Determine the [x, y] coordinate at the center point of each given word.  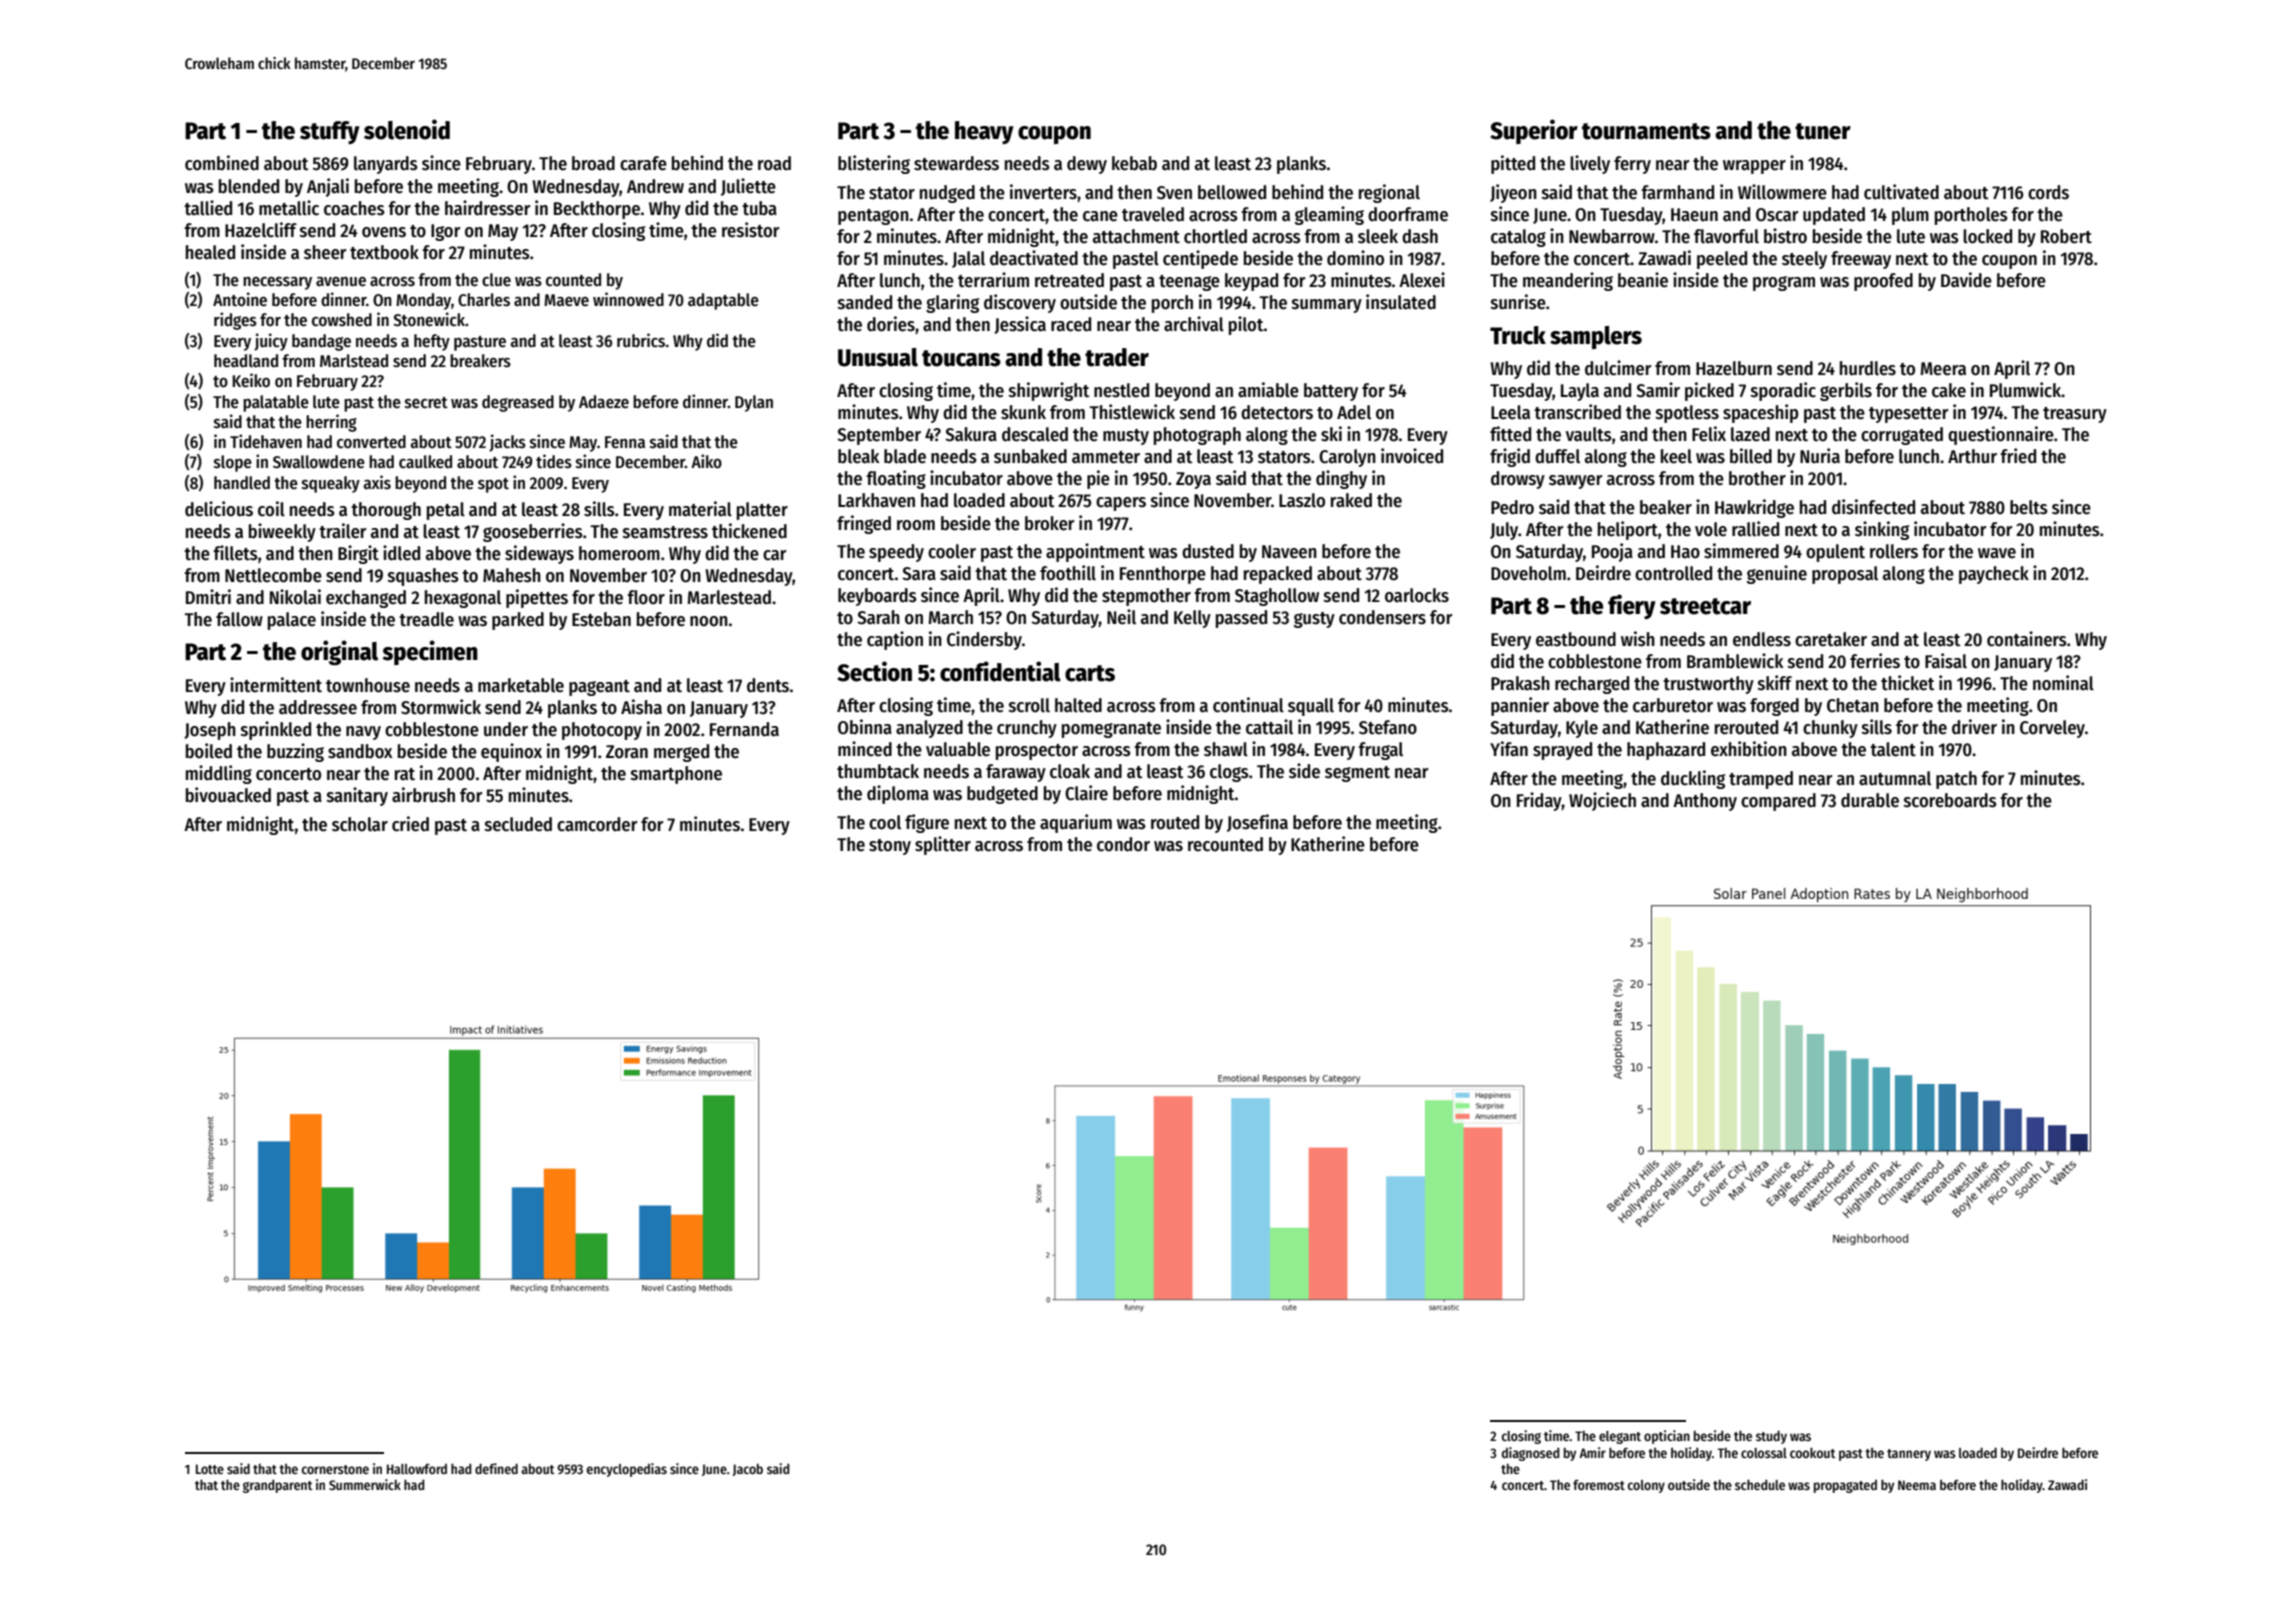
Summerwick [365, 1484]
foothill [1068, 573]
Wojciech [1602, 801]
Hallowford [417, 1469]
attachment [1136, 236]
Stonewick [429, 319]
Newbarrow [1612, 236]
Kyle [1582, 729]
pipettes [537, 598]
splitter [943, 845]
